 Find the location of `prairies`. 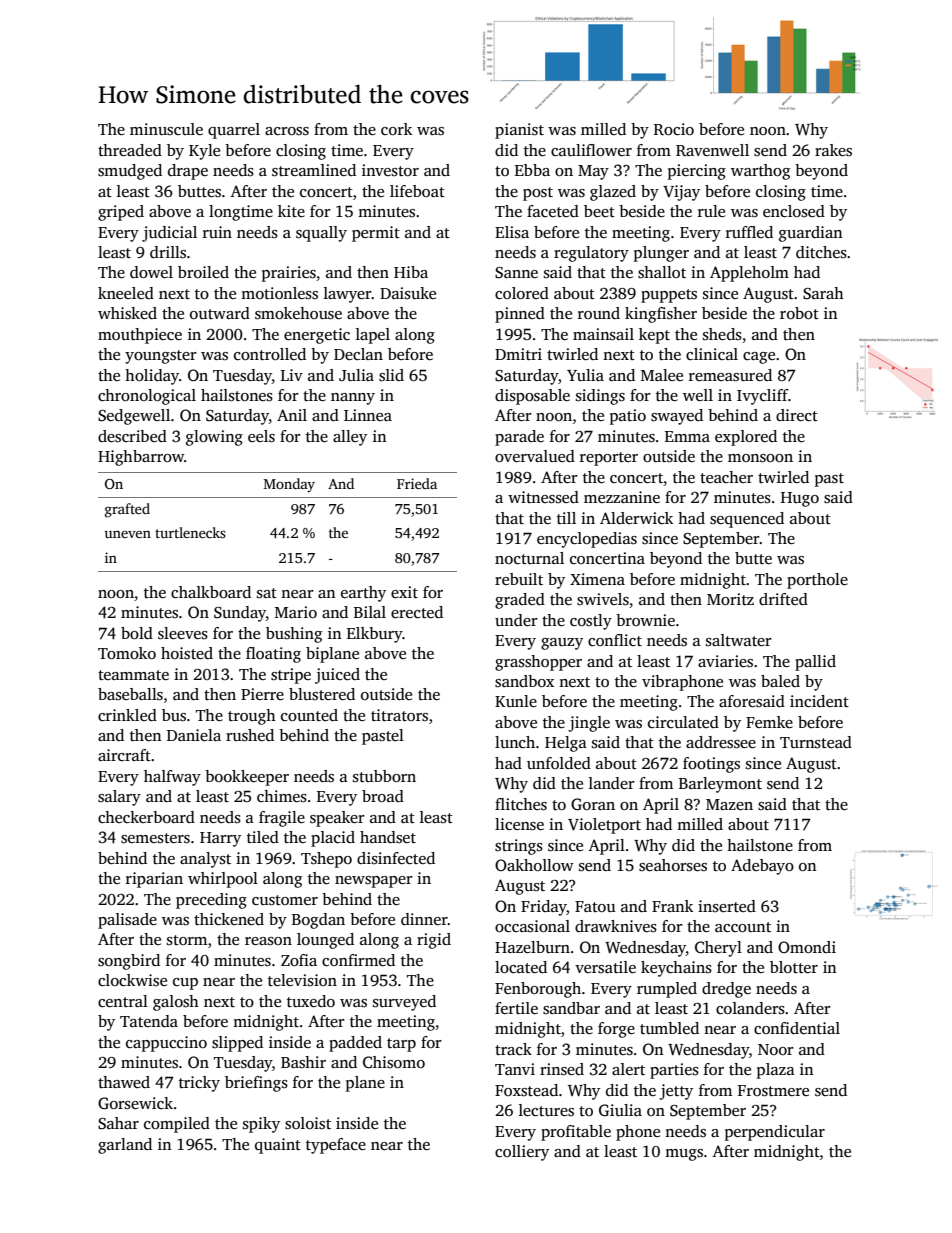

prairies is located at coordinates (289, 274).
